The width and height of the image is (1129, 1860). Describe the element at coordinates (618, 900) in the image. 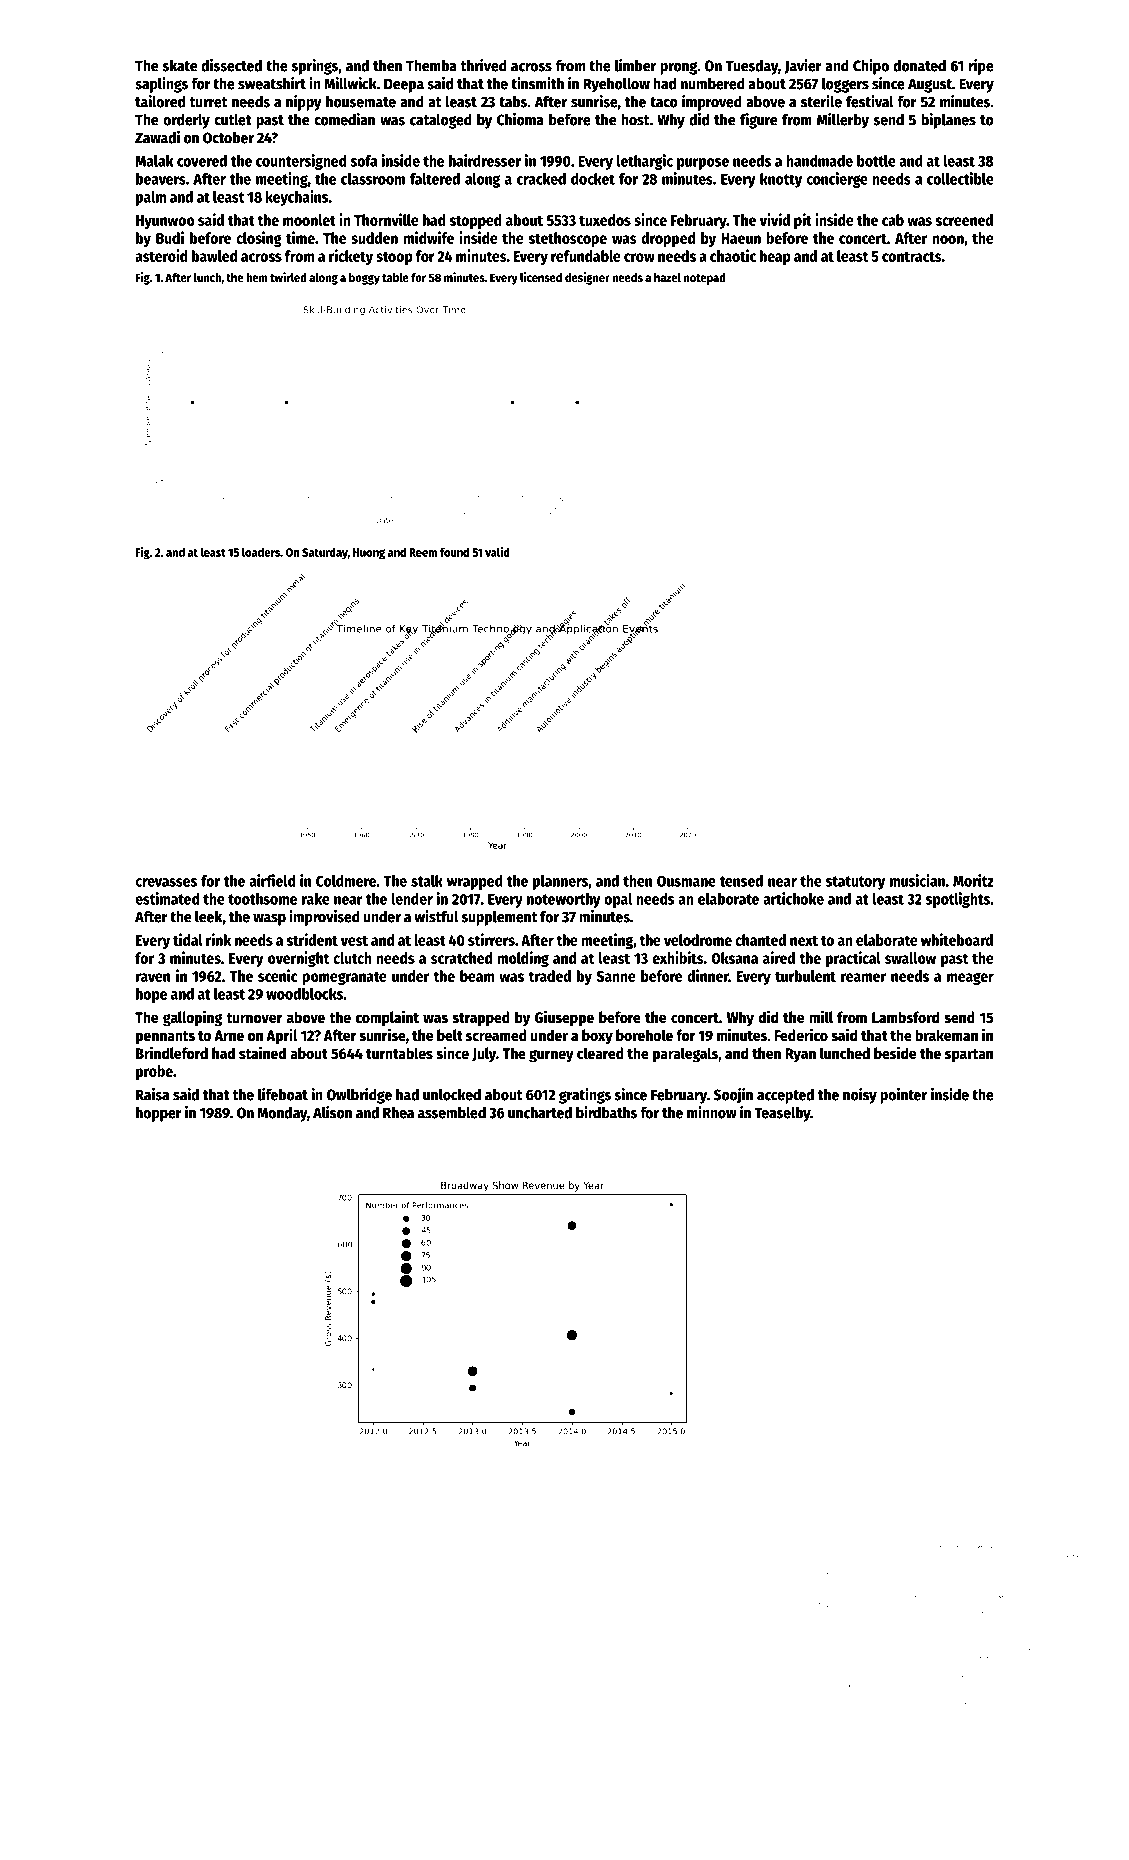

I see `opal` at that location.
